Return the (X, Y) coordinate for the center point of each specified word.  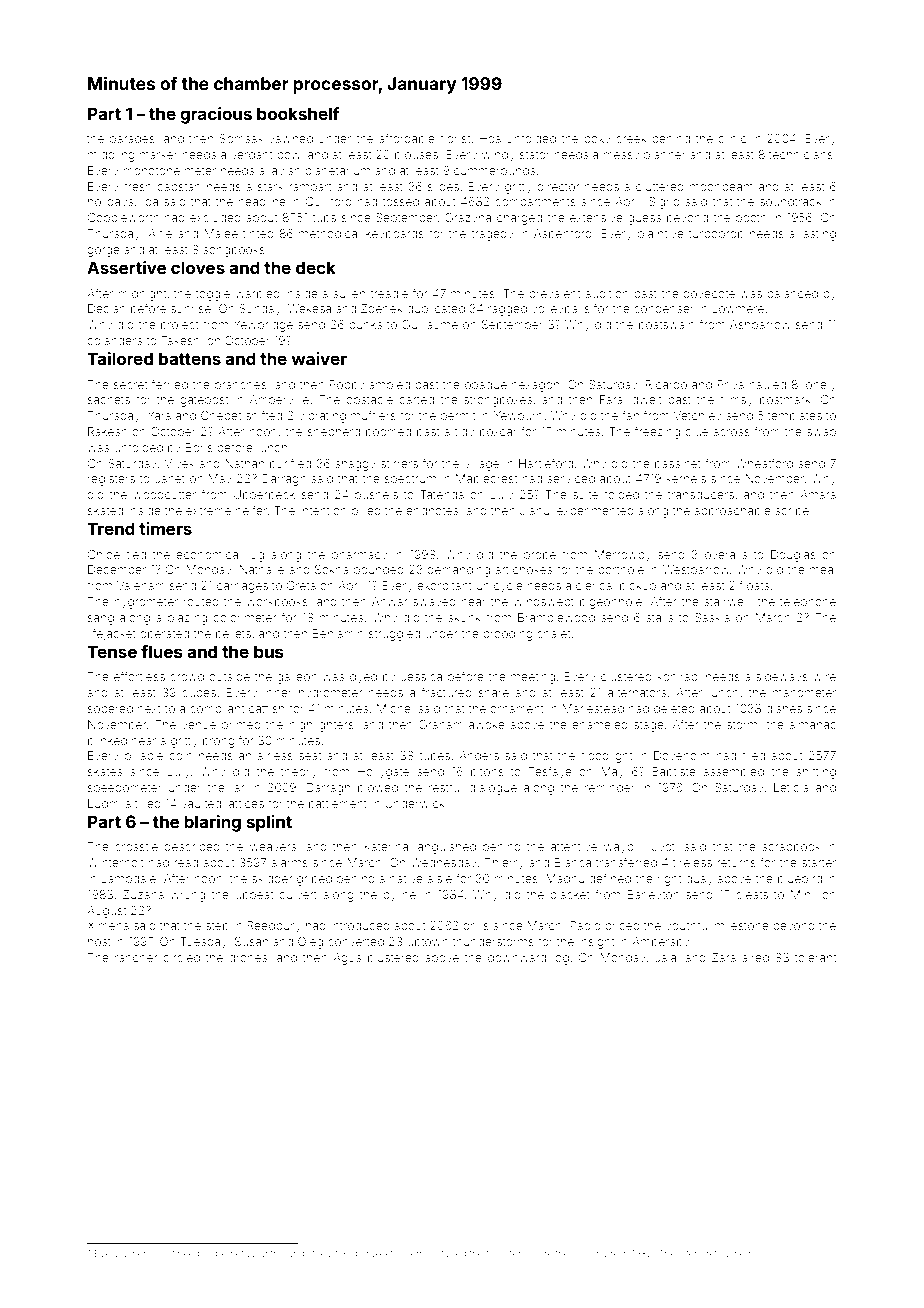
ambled (389, 384)
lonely (819, 386)
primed (241, 726)
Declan (107, 308)
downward (517, 957)
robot (163, 1253)
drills (476, 925)
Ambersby (660, 943)
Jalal (667, 957)
